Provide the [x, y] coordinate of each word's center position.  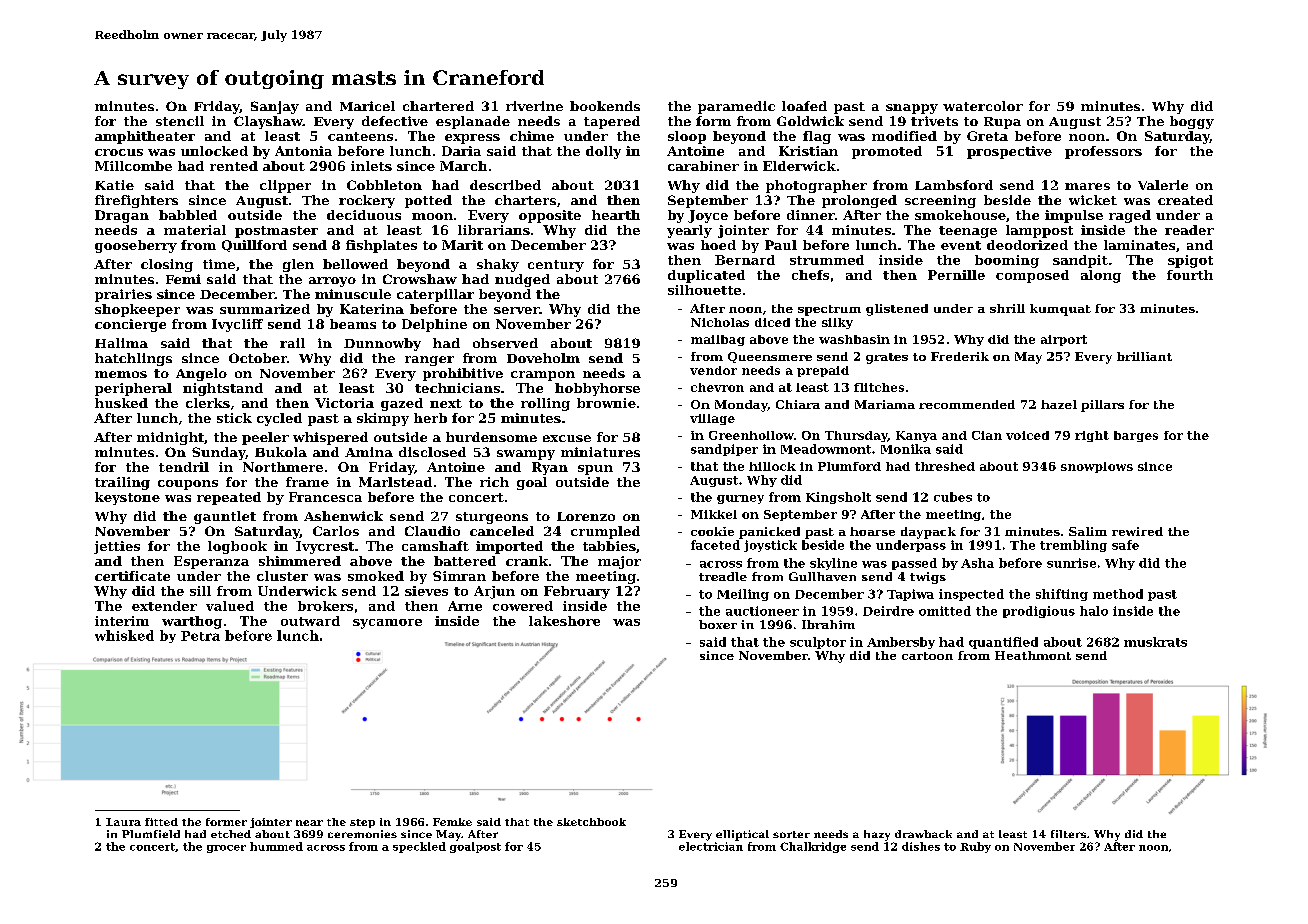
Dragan [122, 216]
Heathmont [1033, 655]
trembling [1073, 546]
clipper [285, 186]
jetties [117, 547]
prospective [1009, 152]
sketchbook [591, 822]
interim [122, 621]
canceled [502, 531]
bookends [605, 106]
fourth [1190, 275]
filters [1068, 834]
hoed [718, 245]
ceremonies [362, 834]
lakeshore [564, 621]
